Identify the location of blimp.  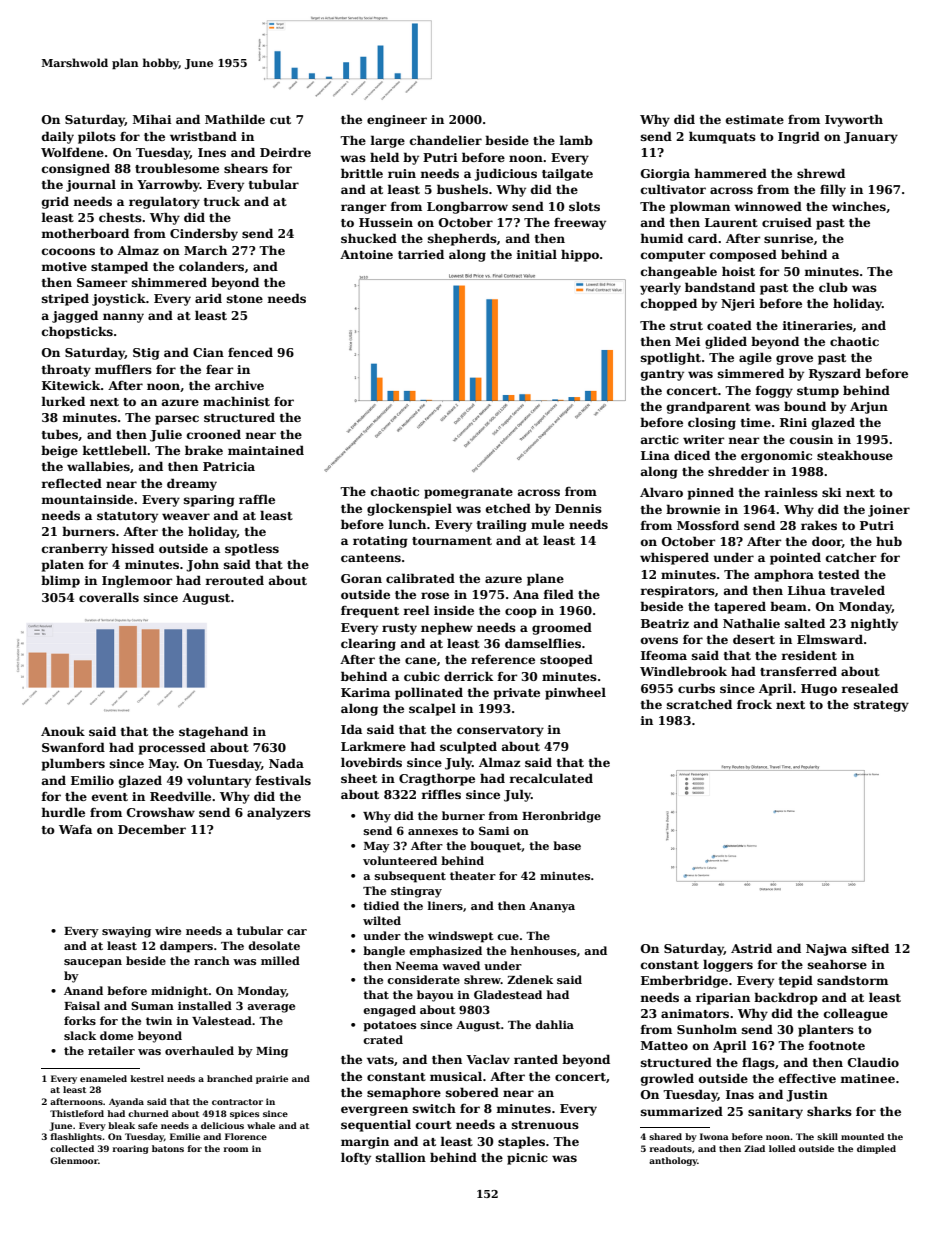
(60, 581).
